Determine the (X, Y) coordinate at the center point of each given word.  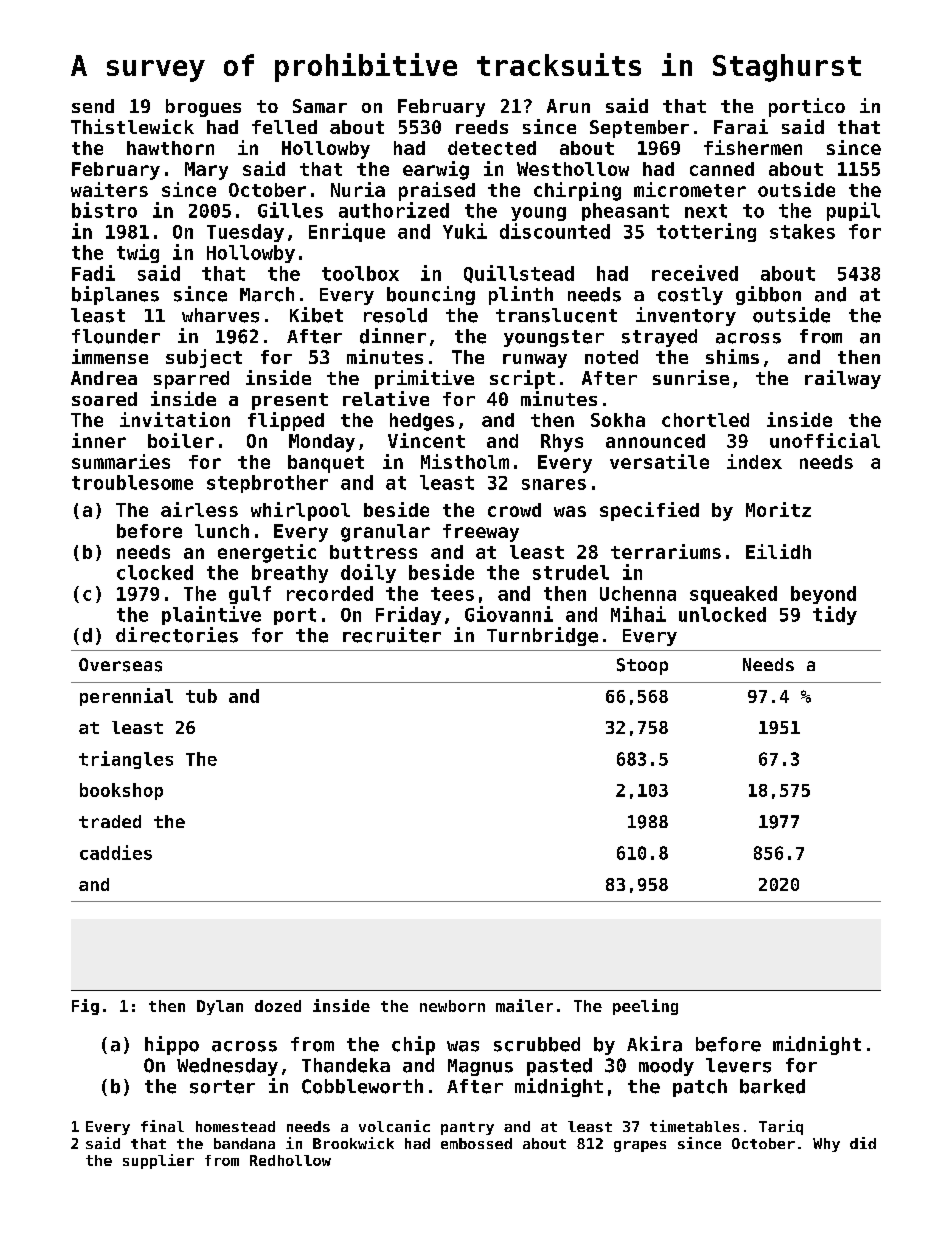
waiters (109, 189)
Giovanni (509, 614)
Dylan (220, 1007)
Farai (741, 126)
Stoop (642, 666)
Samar (320, 106)
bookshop (121, 791)
